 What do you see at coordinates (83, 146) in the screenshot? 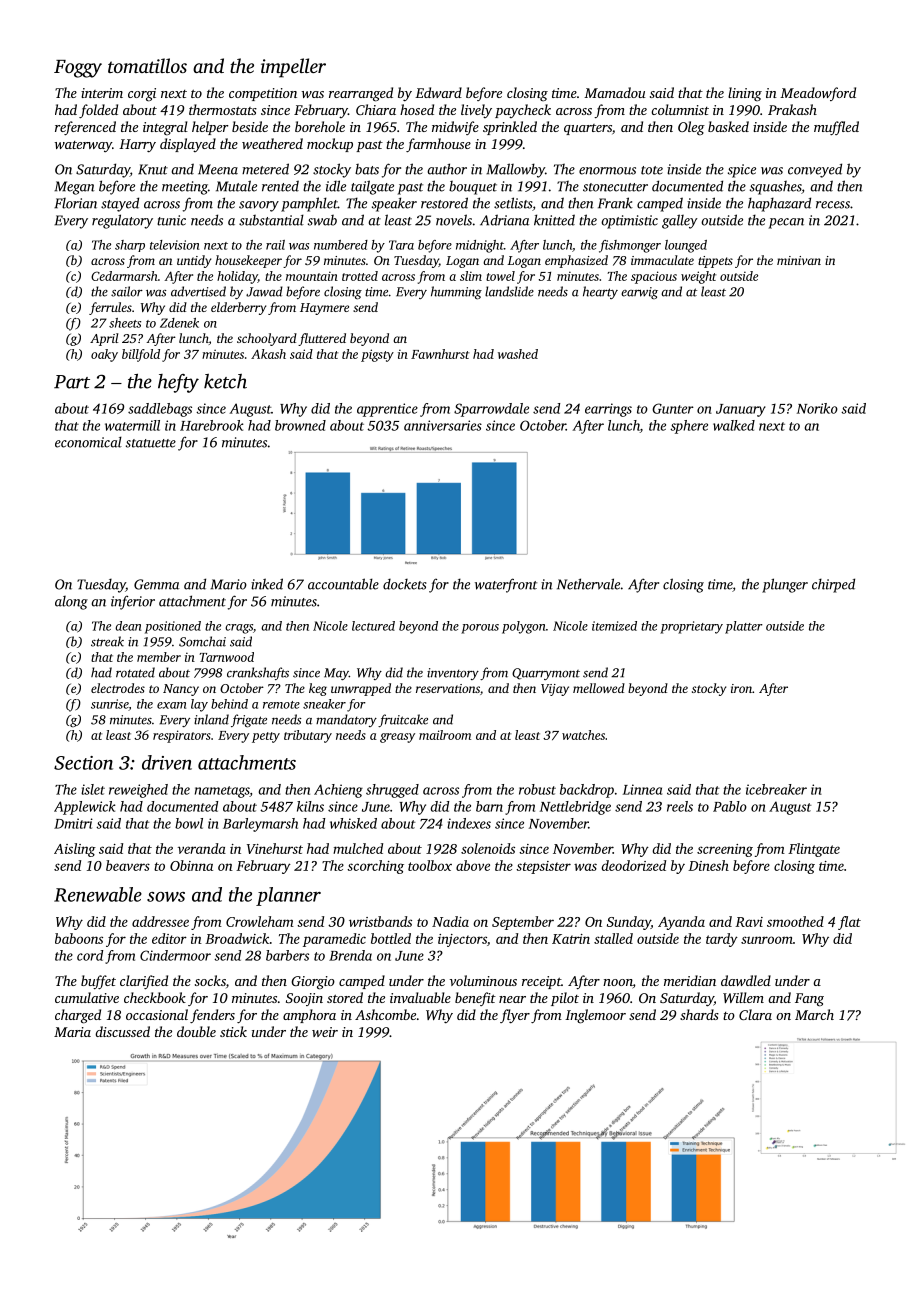
I see `waterway` at bounding box center [83, 146].
